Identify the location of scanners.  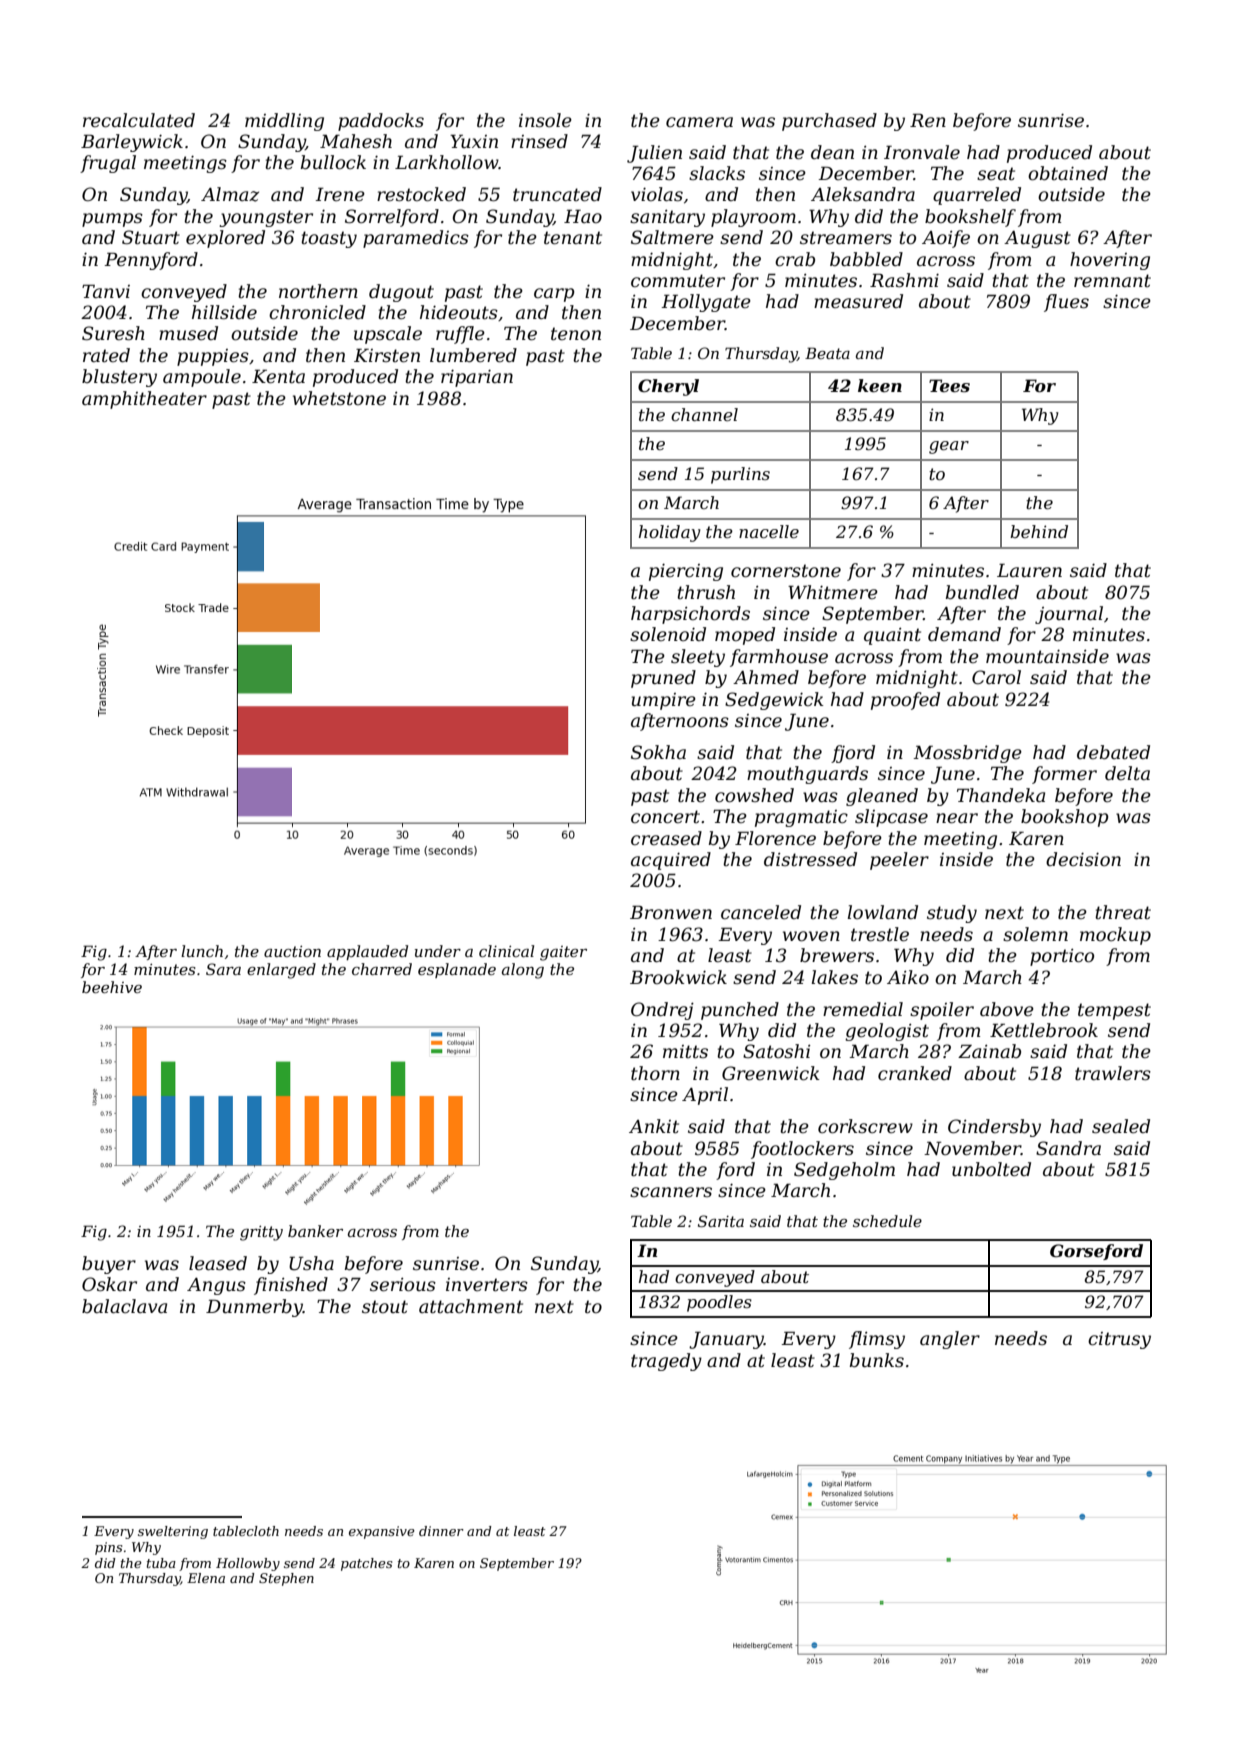
(671, 1192).
